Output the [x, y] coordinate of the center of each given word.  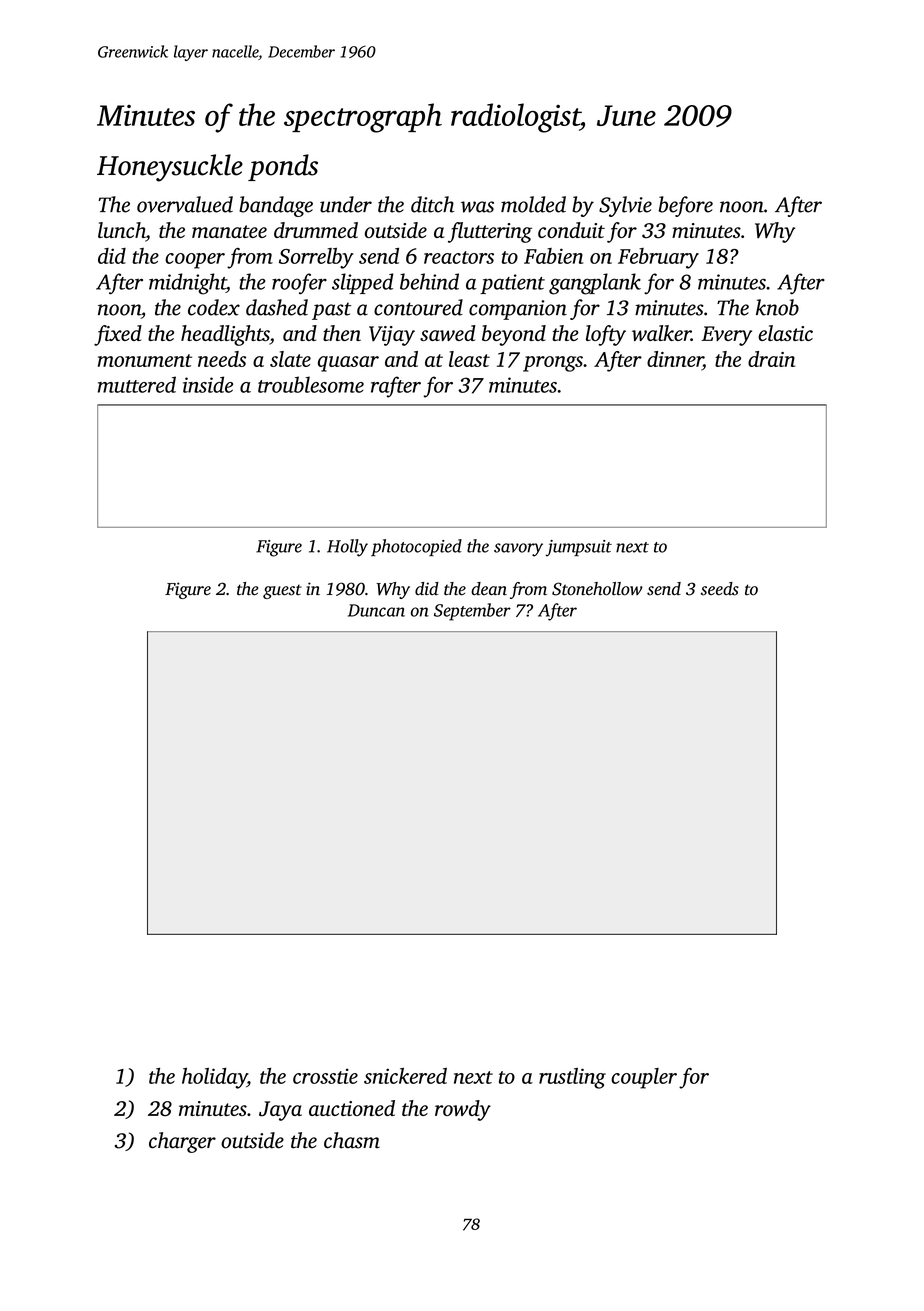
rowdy [463, 1110]
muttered [137, 384]
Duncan [376, 610]
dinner [675, 359]
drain [771, 359]
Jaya [280, 1111]
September [472, 612]
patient [512, 284]
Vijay [392, 336]
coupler [644, 1078]
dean [489, 588]
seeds [720, 589]
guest [282, 592]
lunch [122, 231]
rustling [572, 1078]
